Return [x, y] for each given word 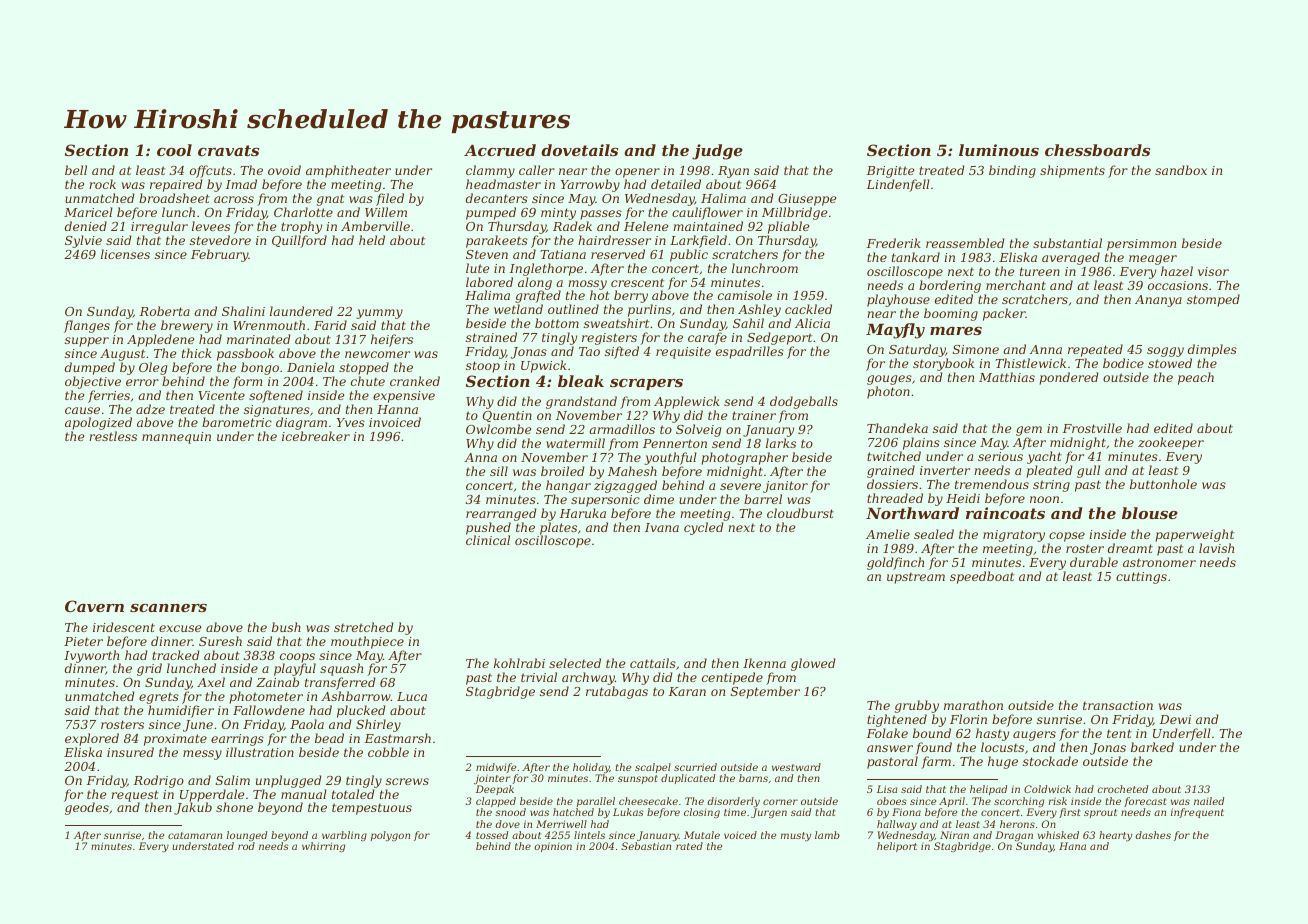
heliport [897, 847]
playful [295, 671]
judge [717, 152]
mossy [587, 285]
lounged [247, 836]
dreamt [1130, 548]
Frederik [894, 243]
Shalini [243, 311]
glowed [813, 664]
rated [689, 846]
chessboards [1097, 150]
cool [174, 150]
